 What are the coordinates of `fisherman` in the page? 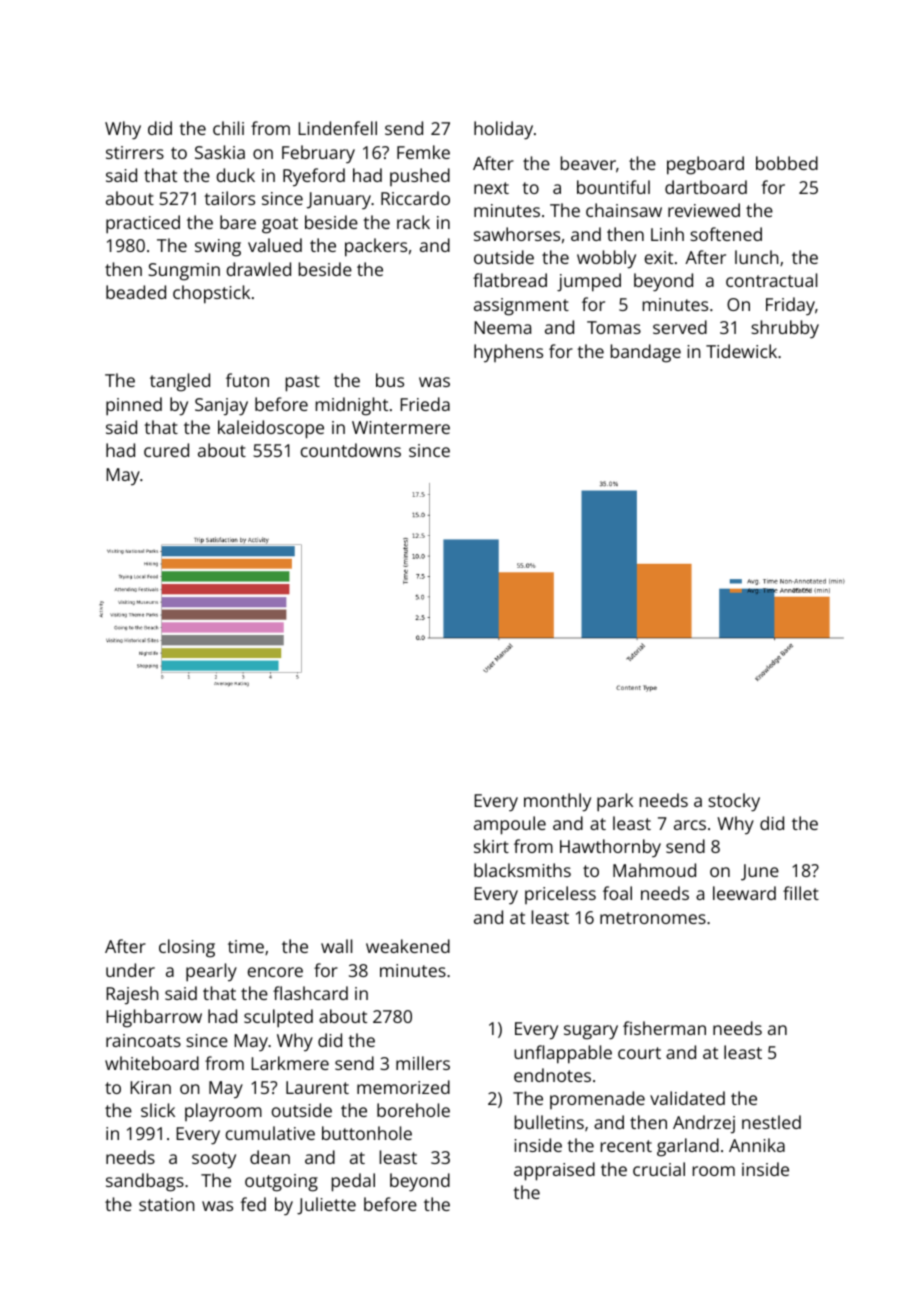 It's located at (664, 1028).
